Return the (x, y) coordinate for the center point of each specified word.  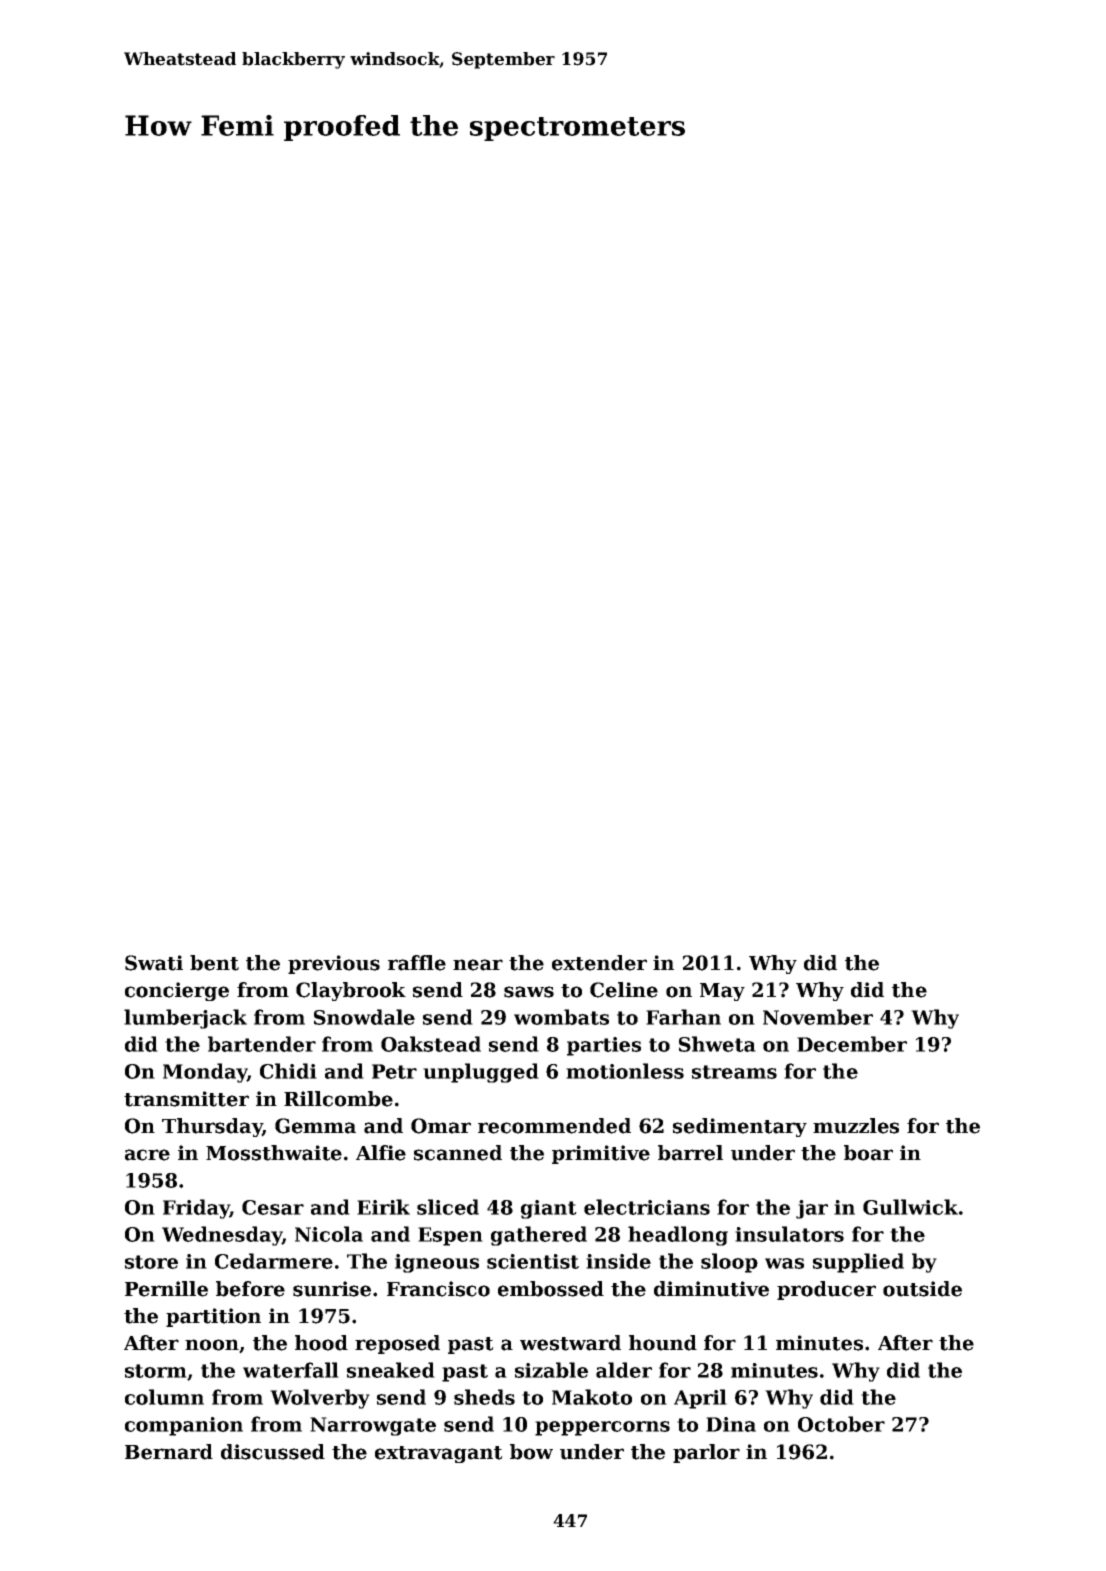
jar (812, 1209)
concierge (177, 991)
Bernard (169, 1452)
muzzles (856, 1126)
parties (604, 1046)
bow (531, 1452)
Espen (450, 1236)
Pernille (166, 1289)
